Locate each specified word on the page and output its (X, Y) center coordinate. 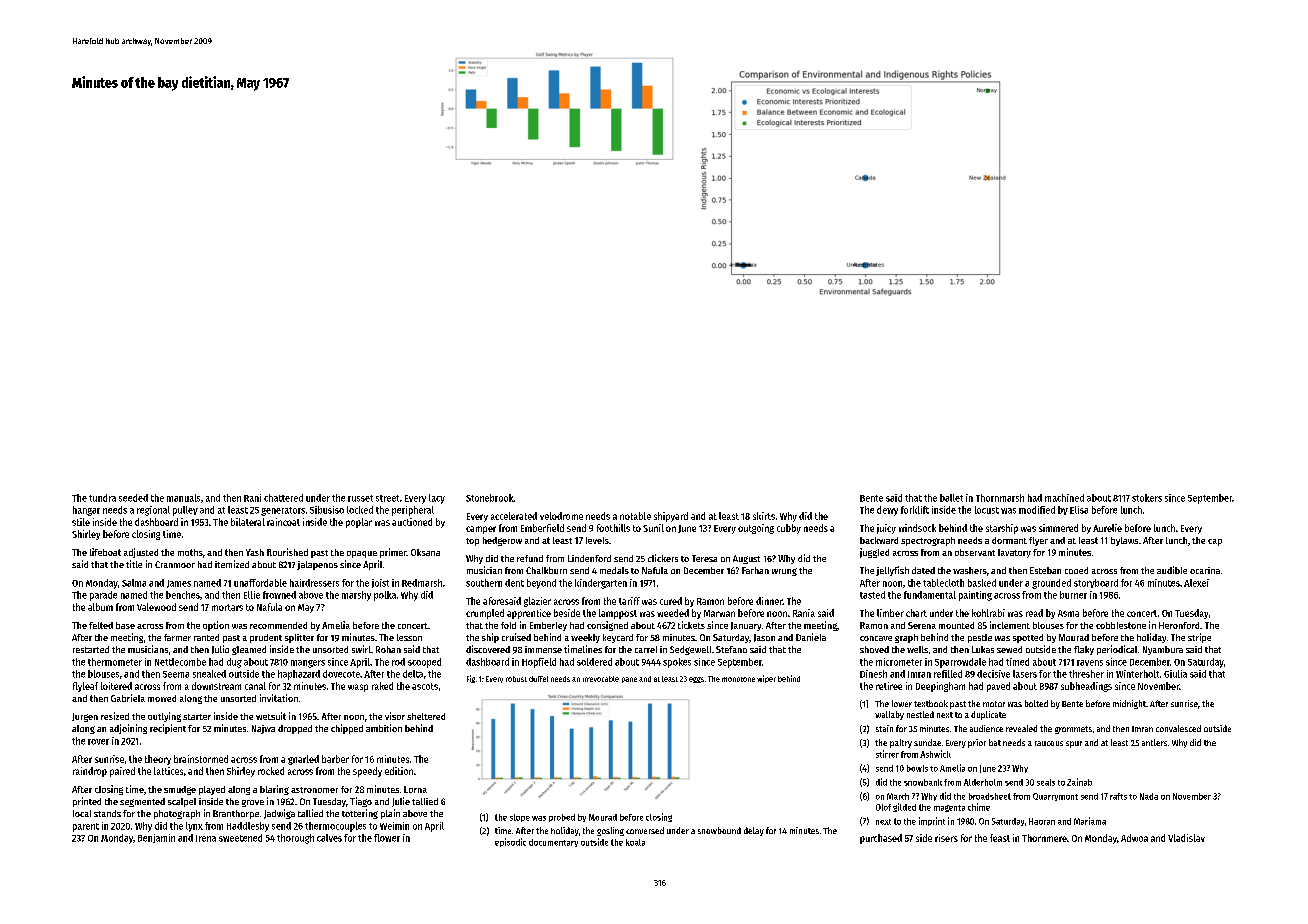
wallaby (889, 715)
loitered (116, 686)
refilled (948, 674)
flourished (287, 552)
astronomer (314, 790)
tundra (102, 498)
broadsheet (990, 796)
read (1034, 613)
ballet (951, 498)
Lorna (415, 789)
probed (562, 818)
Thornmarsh (1000, 498)
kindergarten (601, 584)
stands (107, 813)
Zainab (1079, 782)
